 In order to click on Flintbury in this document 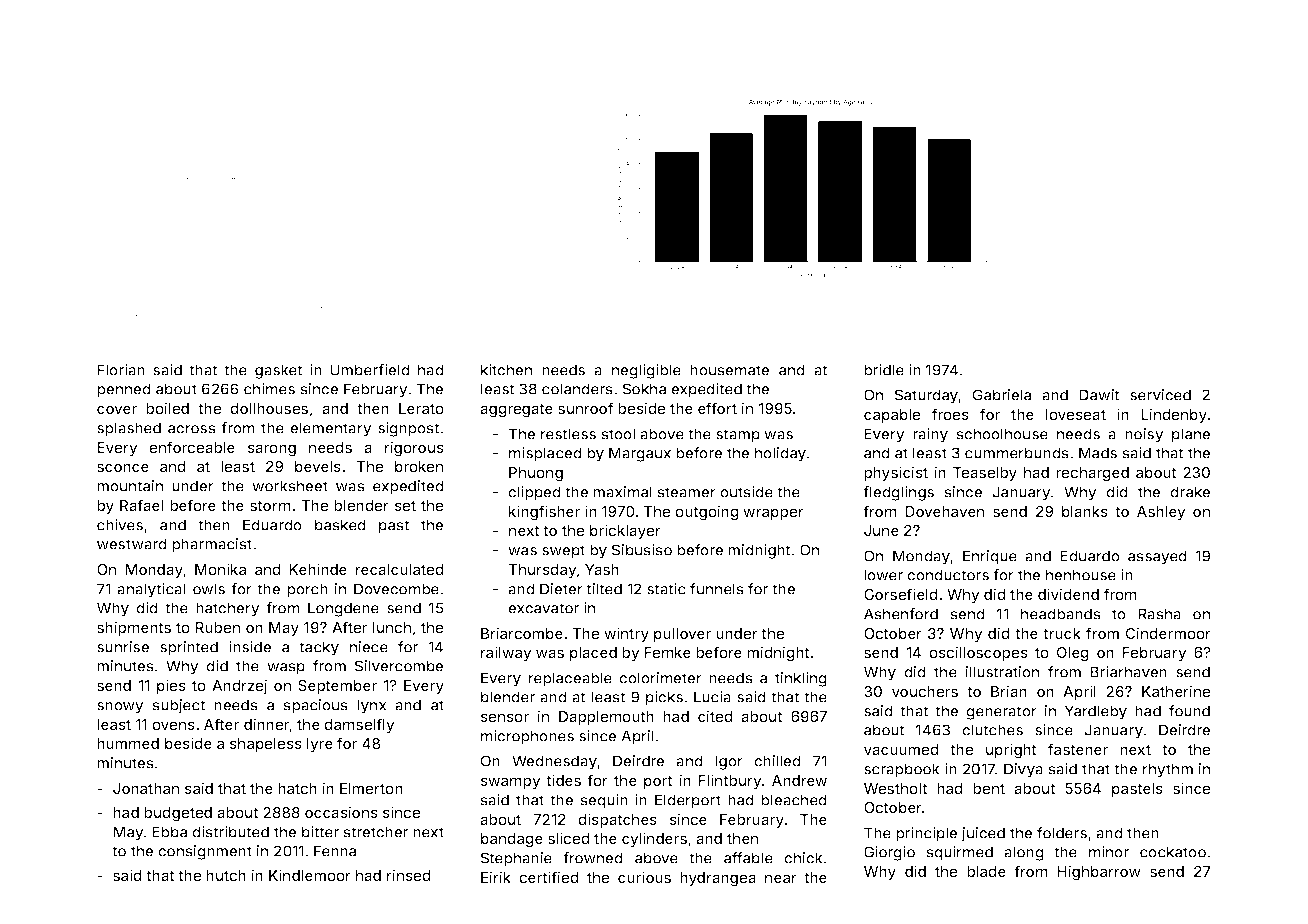, I will do `click(730, 781)`.
